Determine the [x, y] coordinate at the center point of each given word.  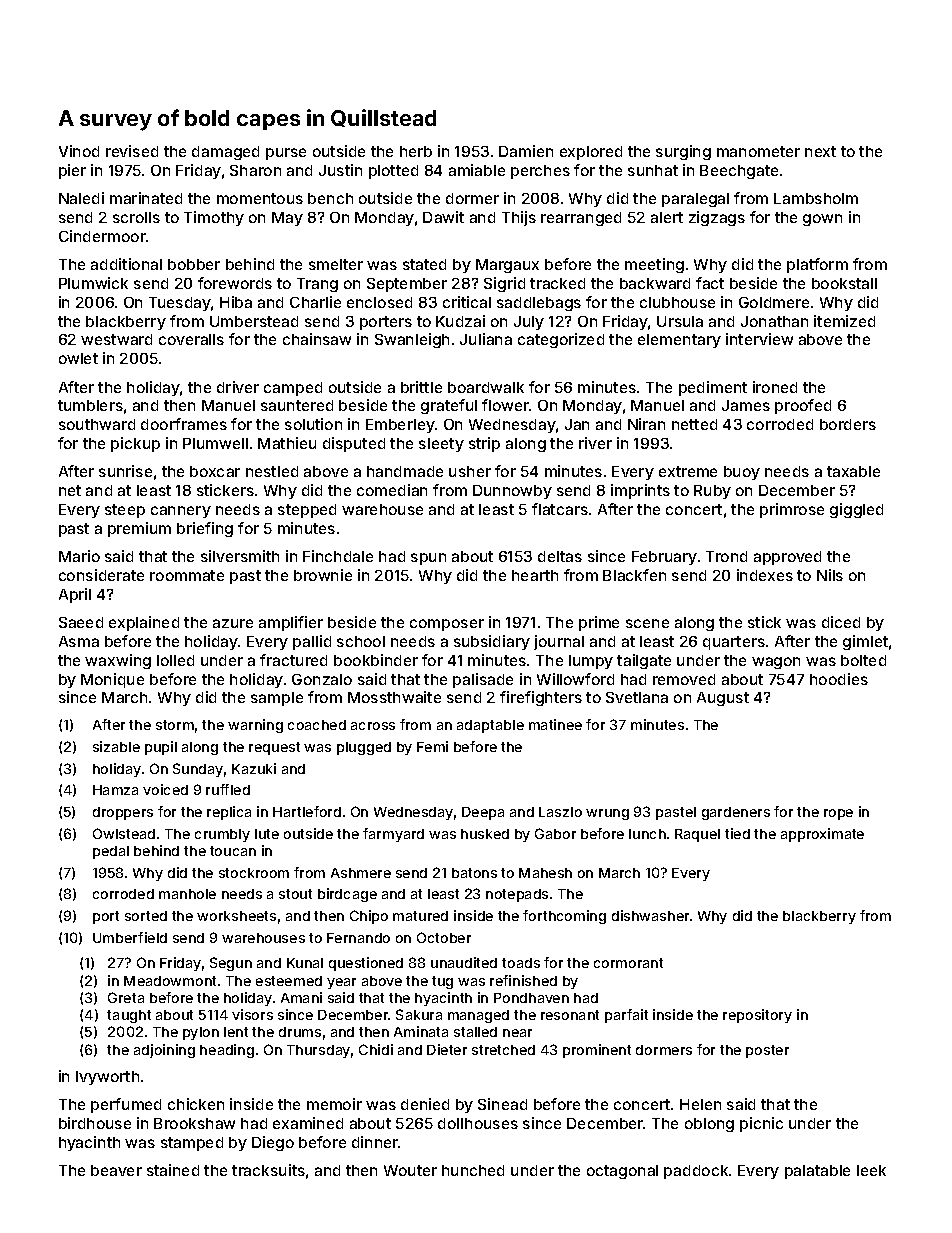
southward [97, 424]
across [373, 726]
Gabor [555, 833]
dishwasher [650, 915]
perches [540, 172]
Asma [79, 641]
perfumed [126, 1105]
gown [822, 220]
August [723, 699]
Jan [577, 424]
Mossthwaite [394, 697]
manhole [187, 894]
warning [255, 726]
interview [759, 339]
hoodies [839, 679]
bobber [194, 264]
